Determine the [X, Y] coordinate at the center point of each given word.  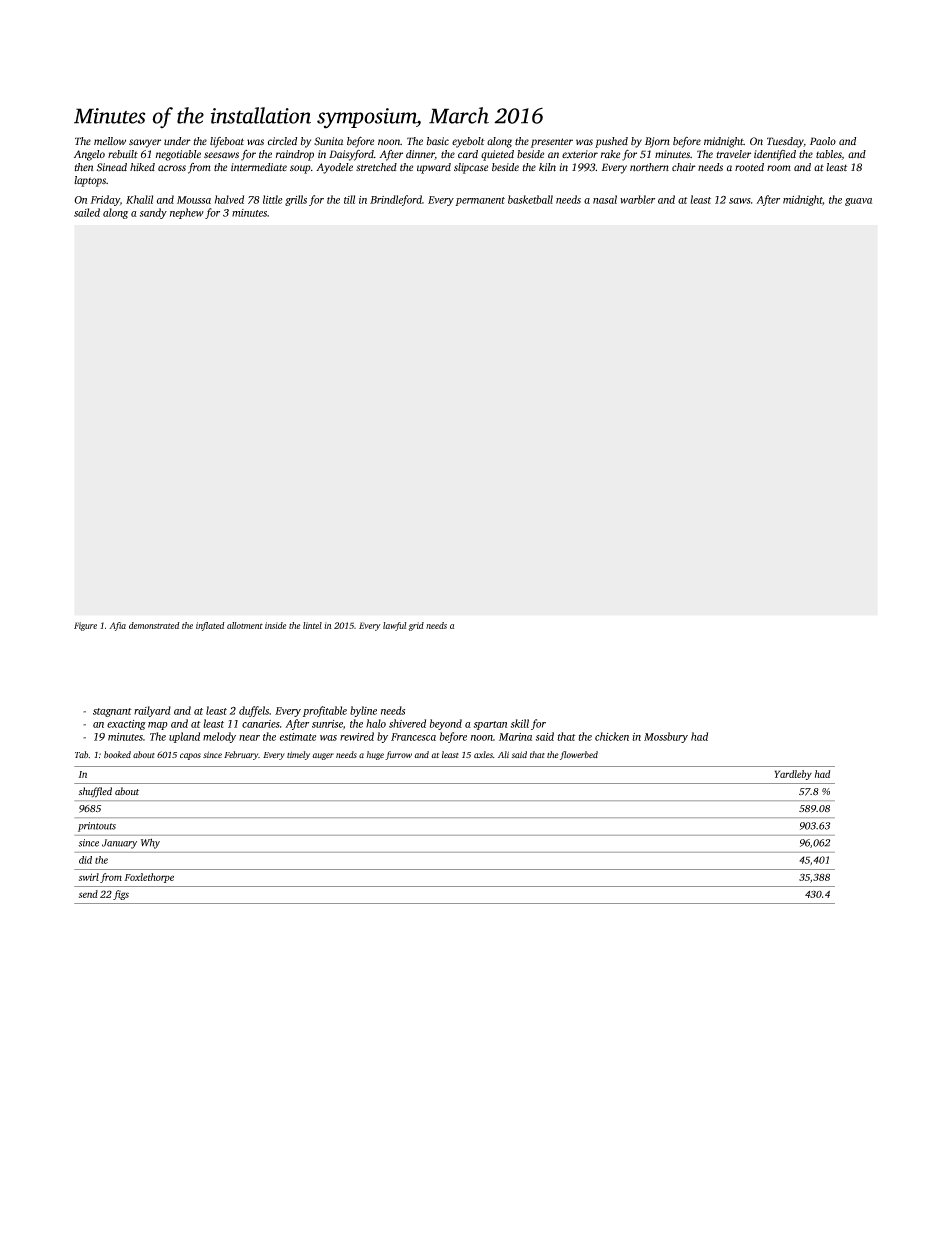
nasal [605, 199]
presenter [552, 143]
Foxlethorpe [149, 878]
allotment [245, 625]
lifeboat [227, 142]
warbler [637, 199]
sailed [87, 212]
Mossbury [666, 737]
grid [416, 626]
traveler [734, 154]
